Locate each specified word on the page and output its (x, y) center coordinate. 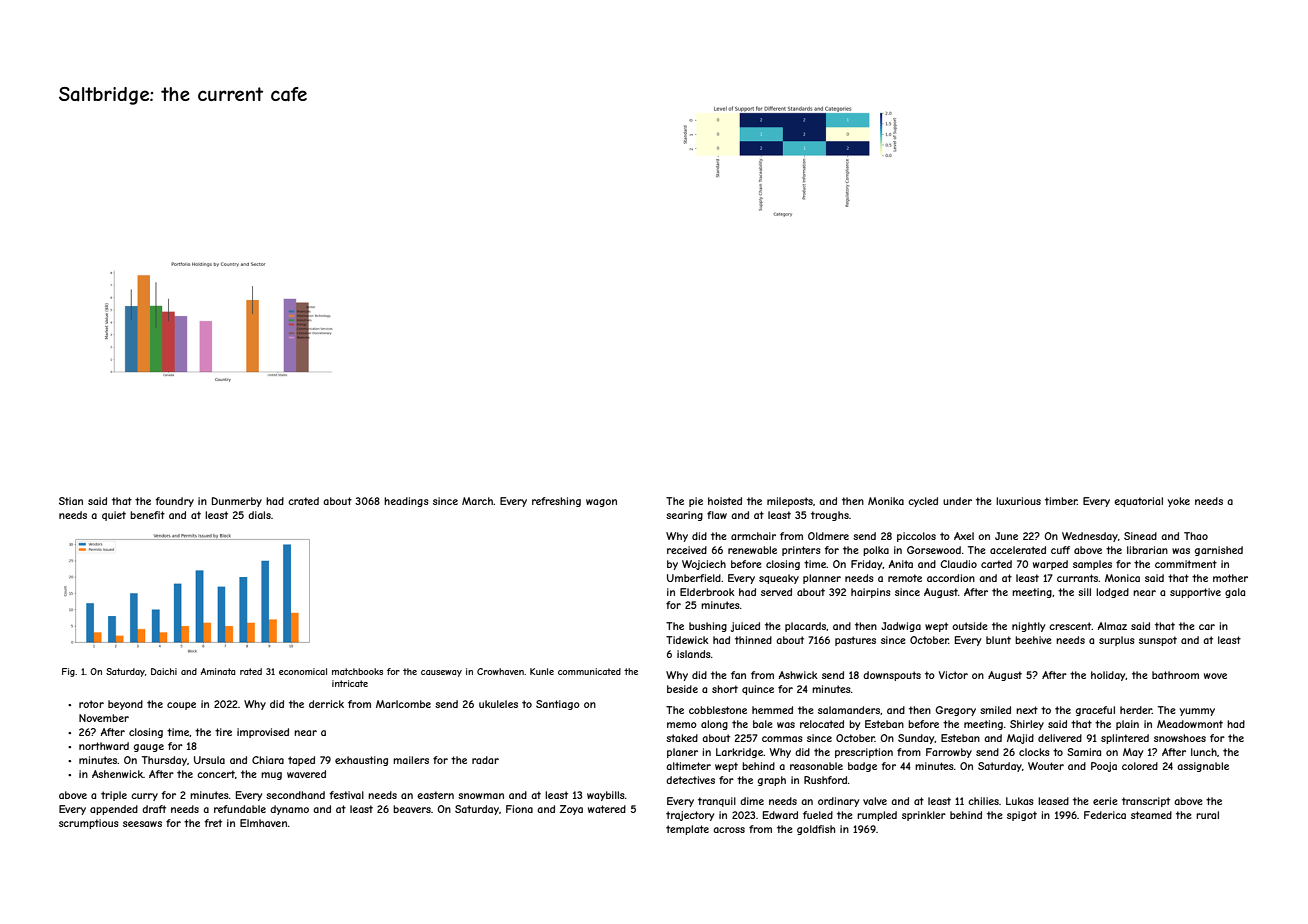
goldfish (816, 830)
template (687, 830)
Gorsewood (934, 550)
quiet (114, 516)
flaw (717, 515)
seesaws (142, 824)
